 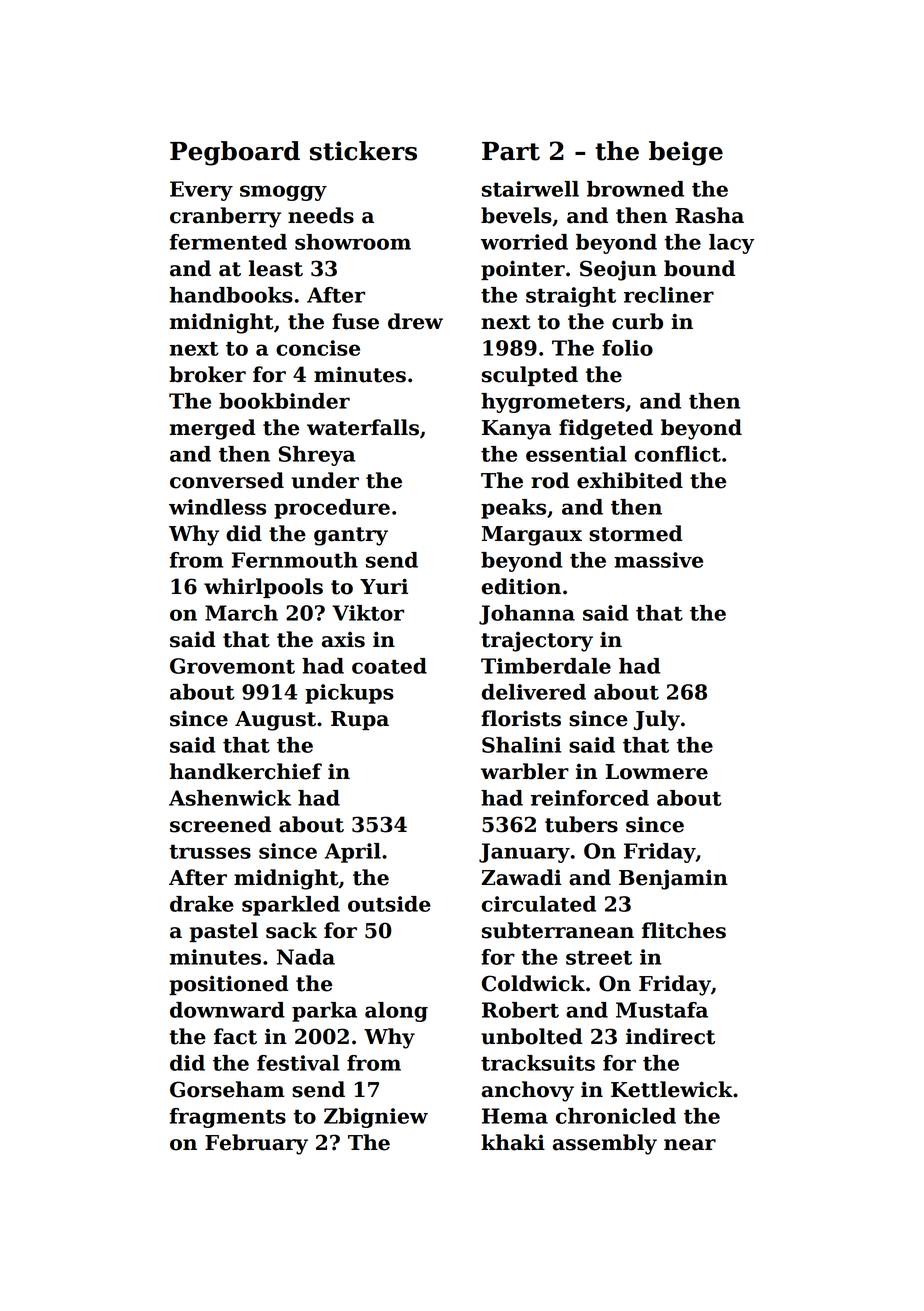 What do you see at coordinates (325, 480) in the image?
I see `under` at bounding box center [325, 480].
